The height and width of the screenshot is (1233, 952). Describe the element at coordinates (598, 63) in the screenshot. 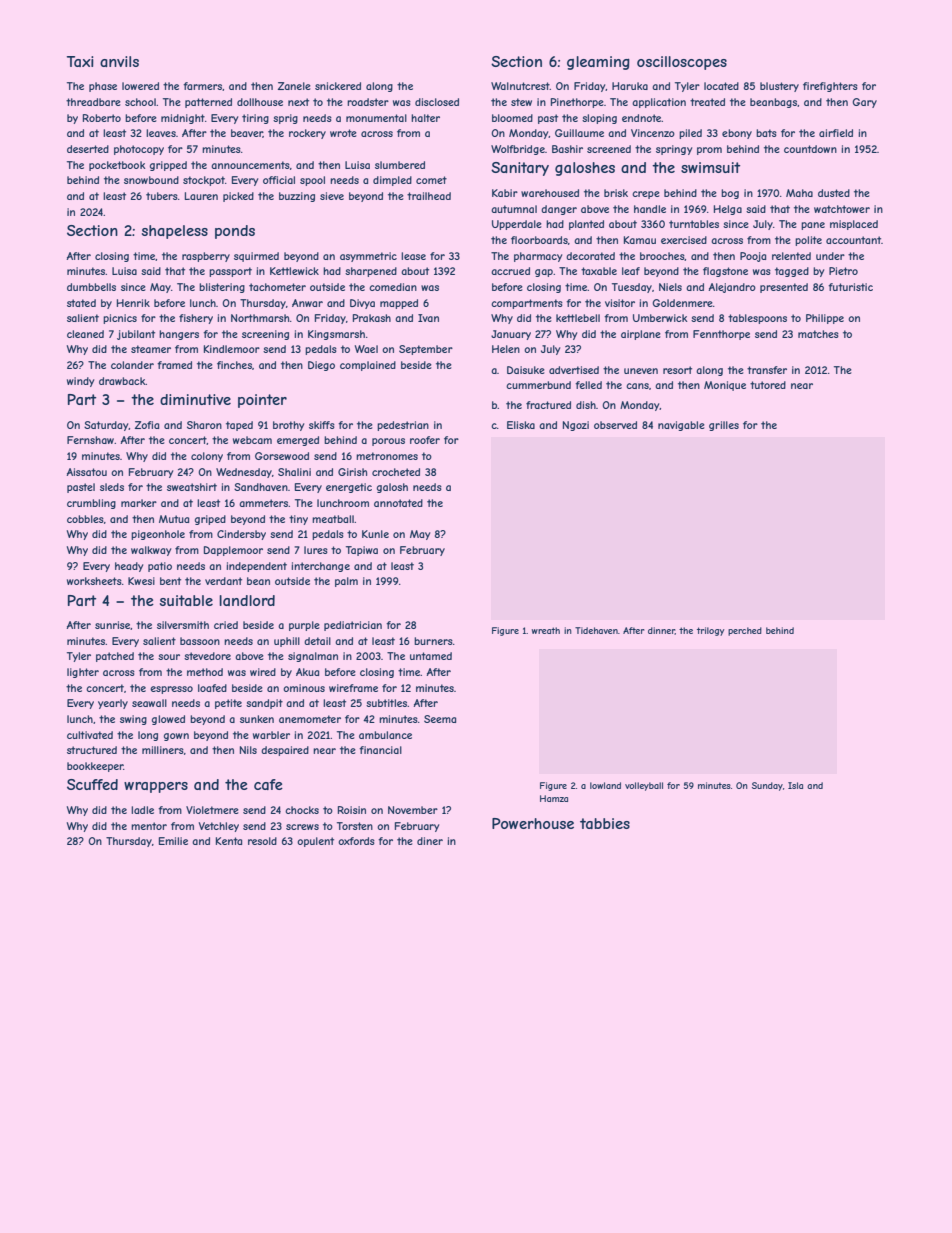

I see `gleaming` at that location.
